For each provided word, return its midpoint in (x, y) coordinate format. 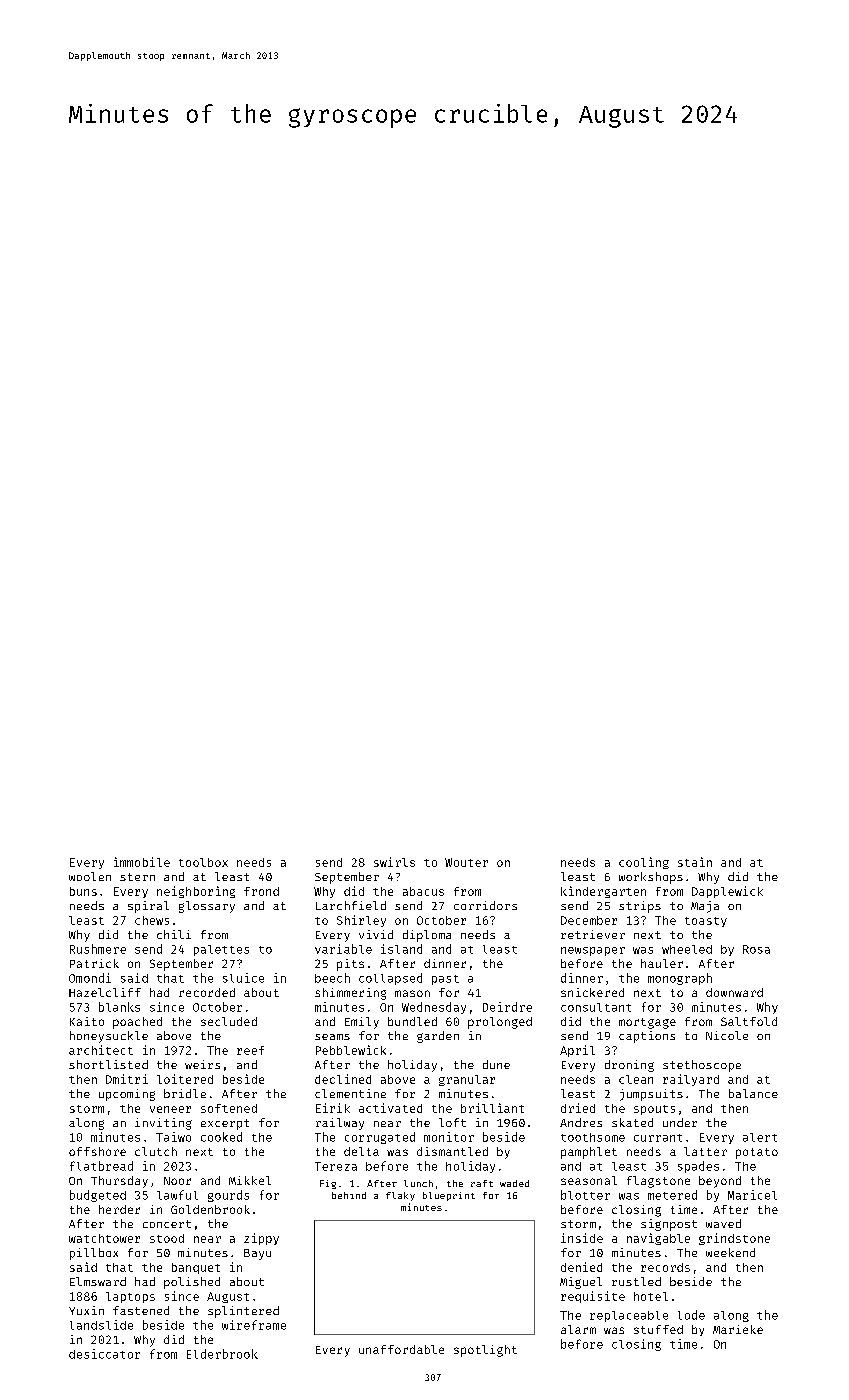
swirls (394, 862)
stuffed (658, 1329)
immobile (142, 862)
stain (695, 862)
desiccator (104, 1354)
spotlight (485, 1351)
